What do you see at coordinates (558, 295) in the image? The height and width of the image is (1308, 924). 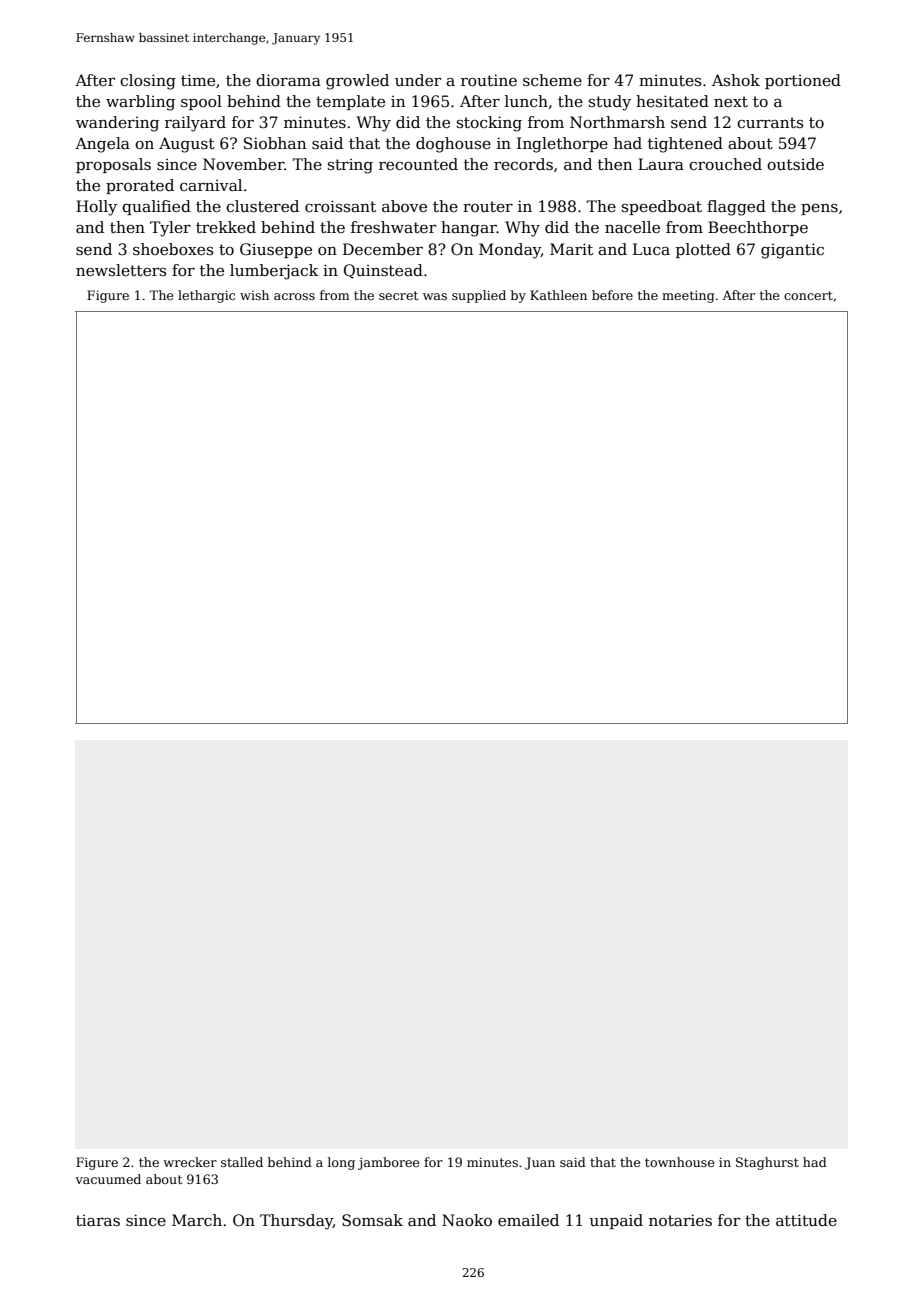 I see `Kathleen` at bounding box center [558, 295].
